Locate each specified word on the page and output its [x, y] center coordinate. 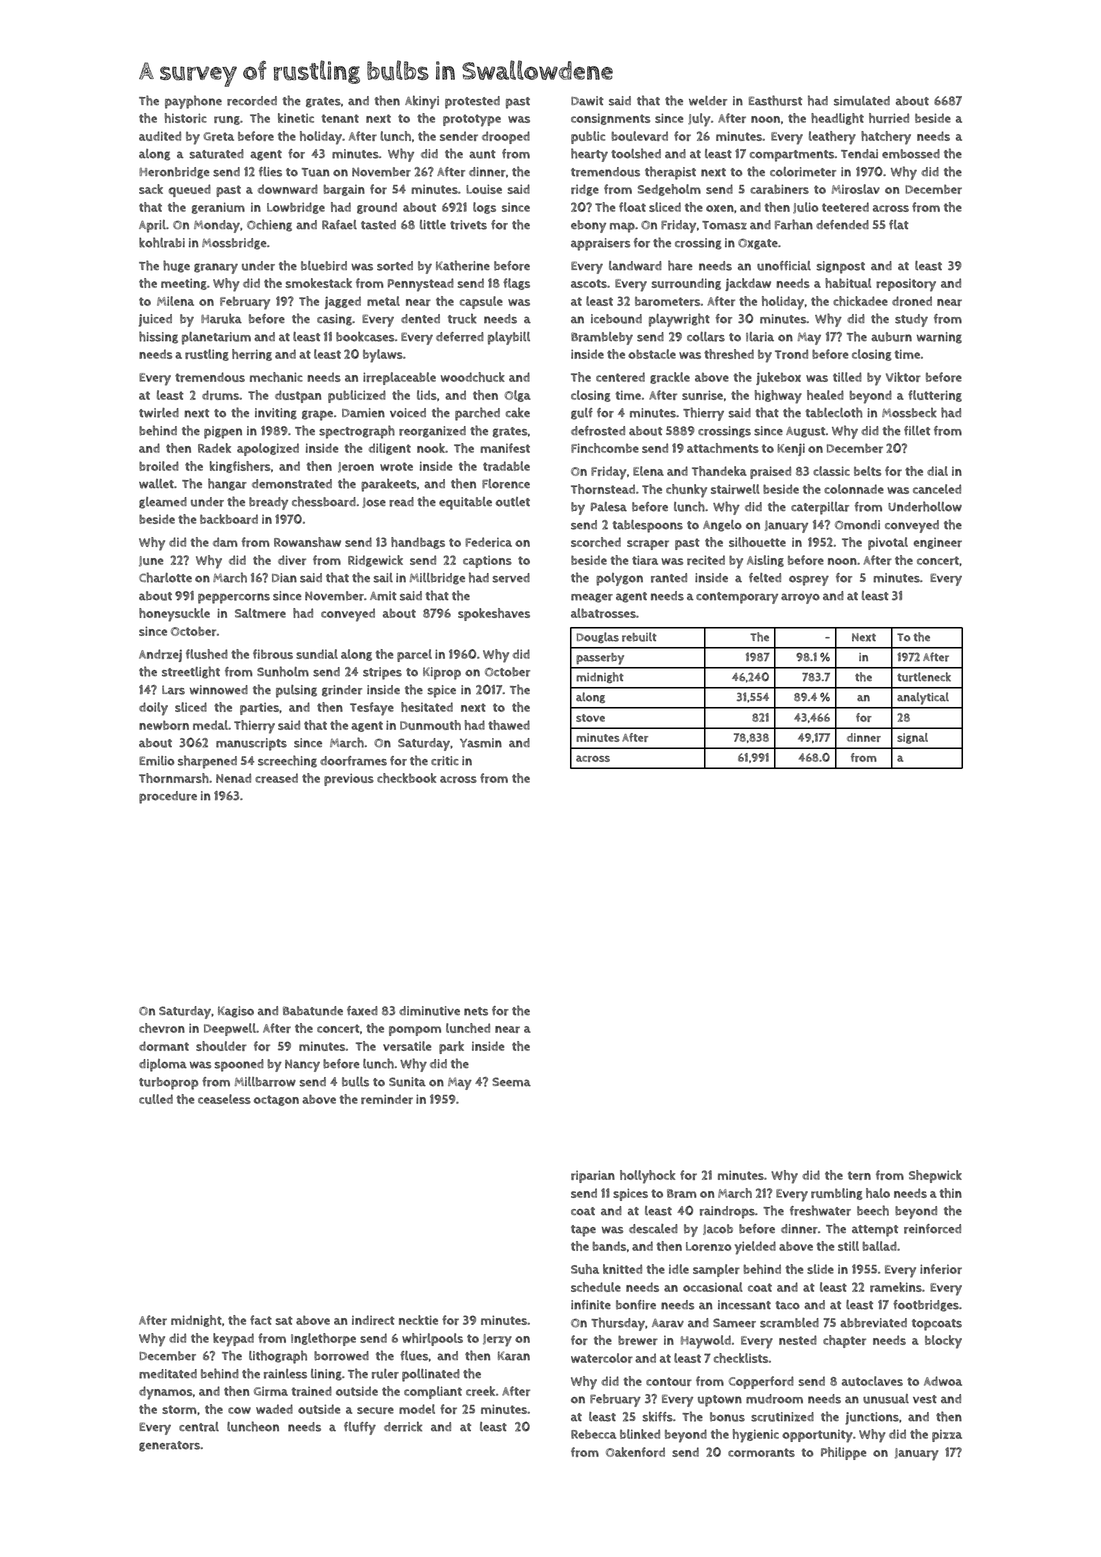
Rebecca [593, 1434]
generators [169, 1446]
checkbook [406, 778]
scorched [596, 542]
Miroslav [856, 189]
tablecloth [833, 412]
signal [912, 738]
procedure [168, 797]
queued [190, 190]
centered [620, 377]
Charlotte [165, 577]
